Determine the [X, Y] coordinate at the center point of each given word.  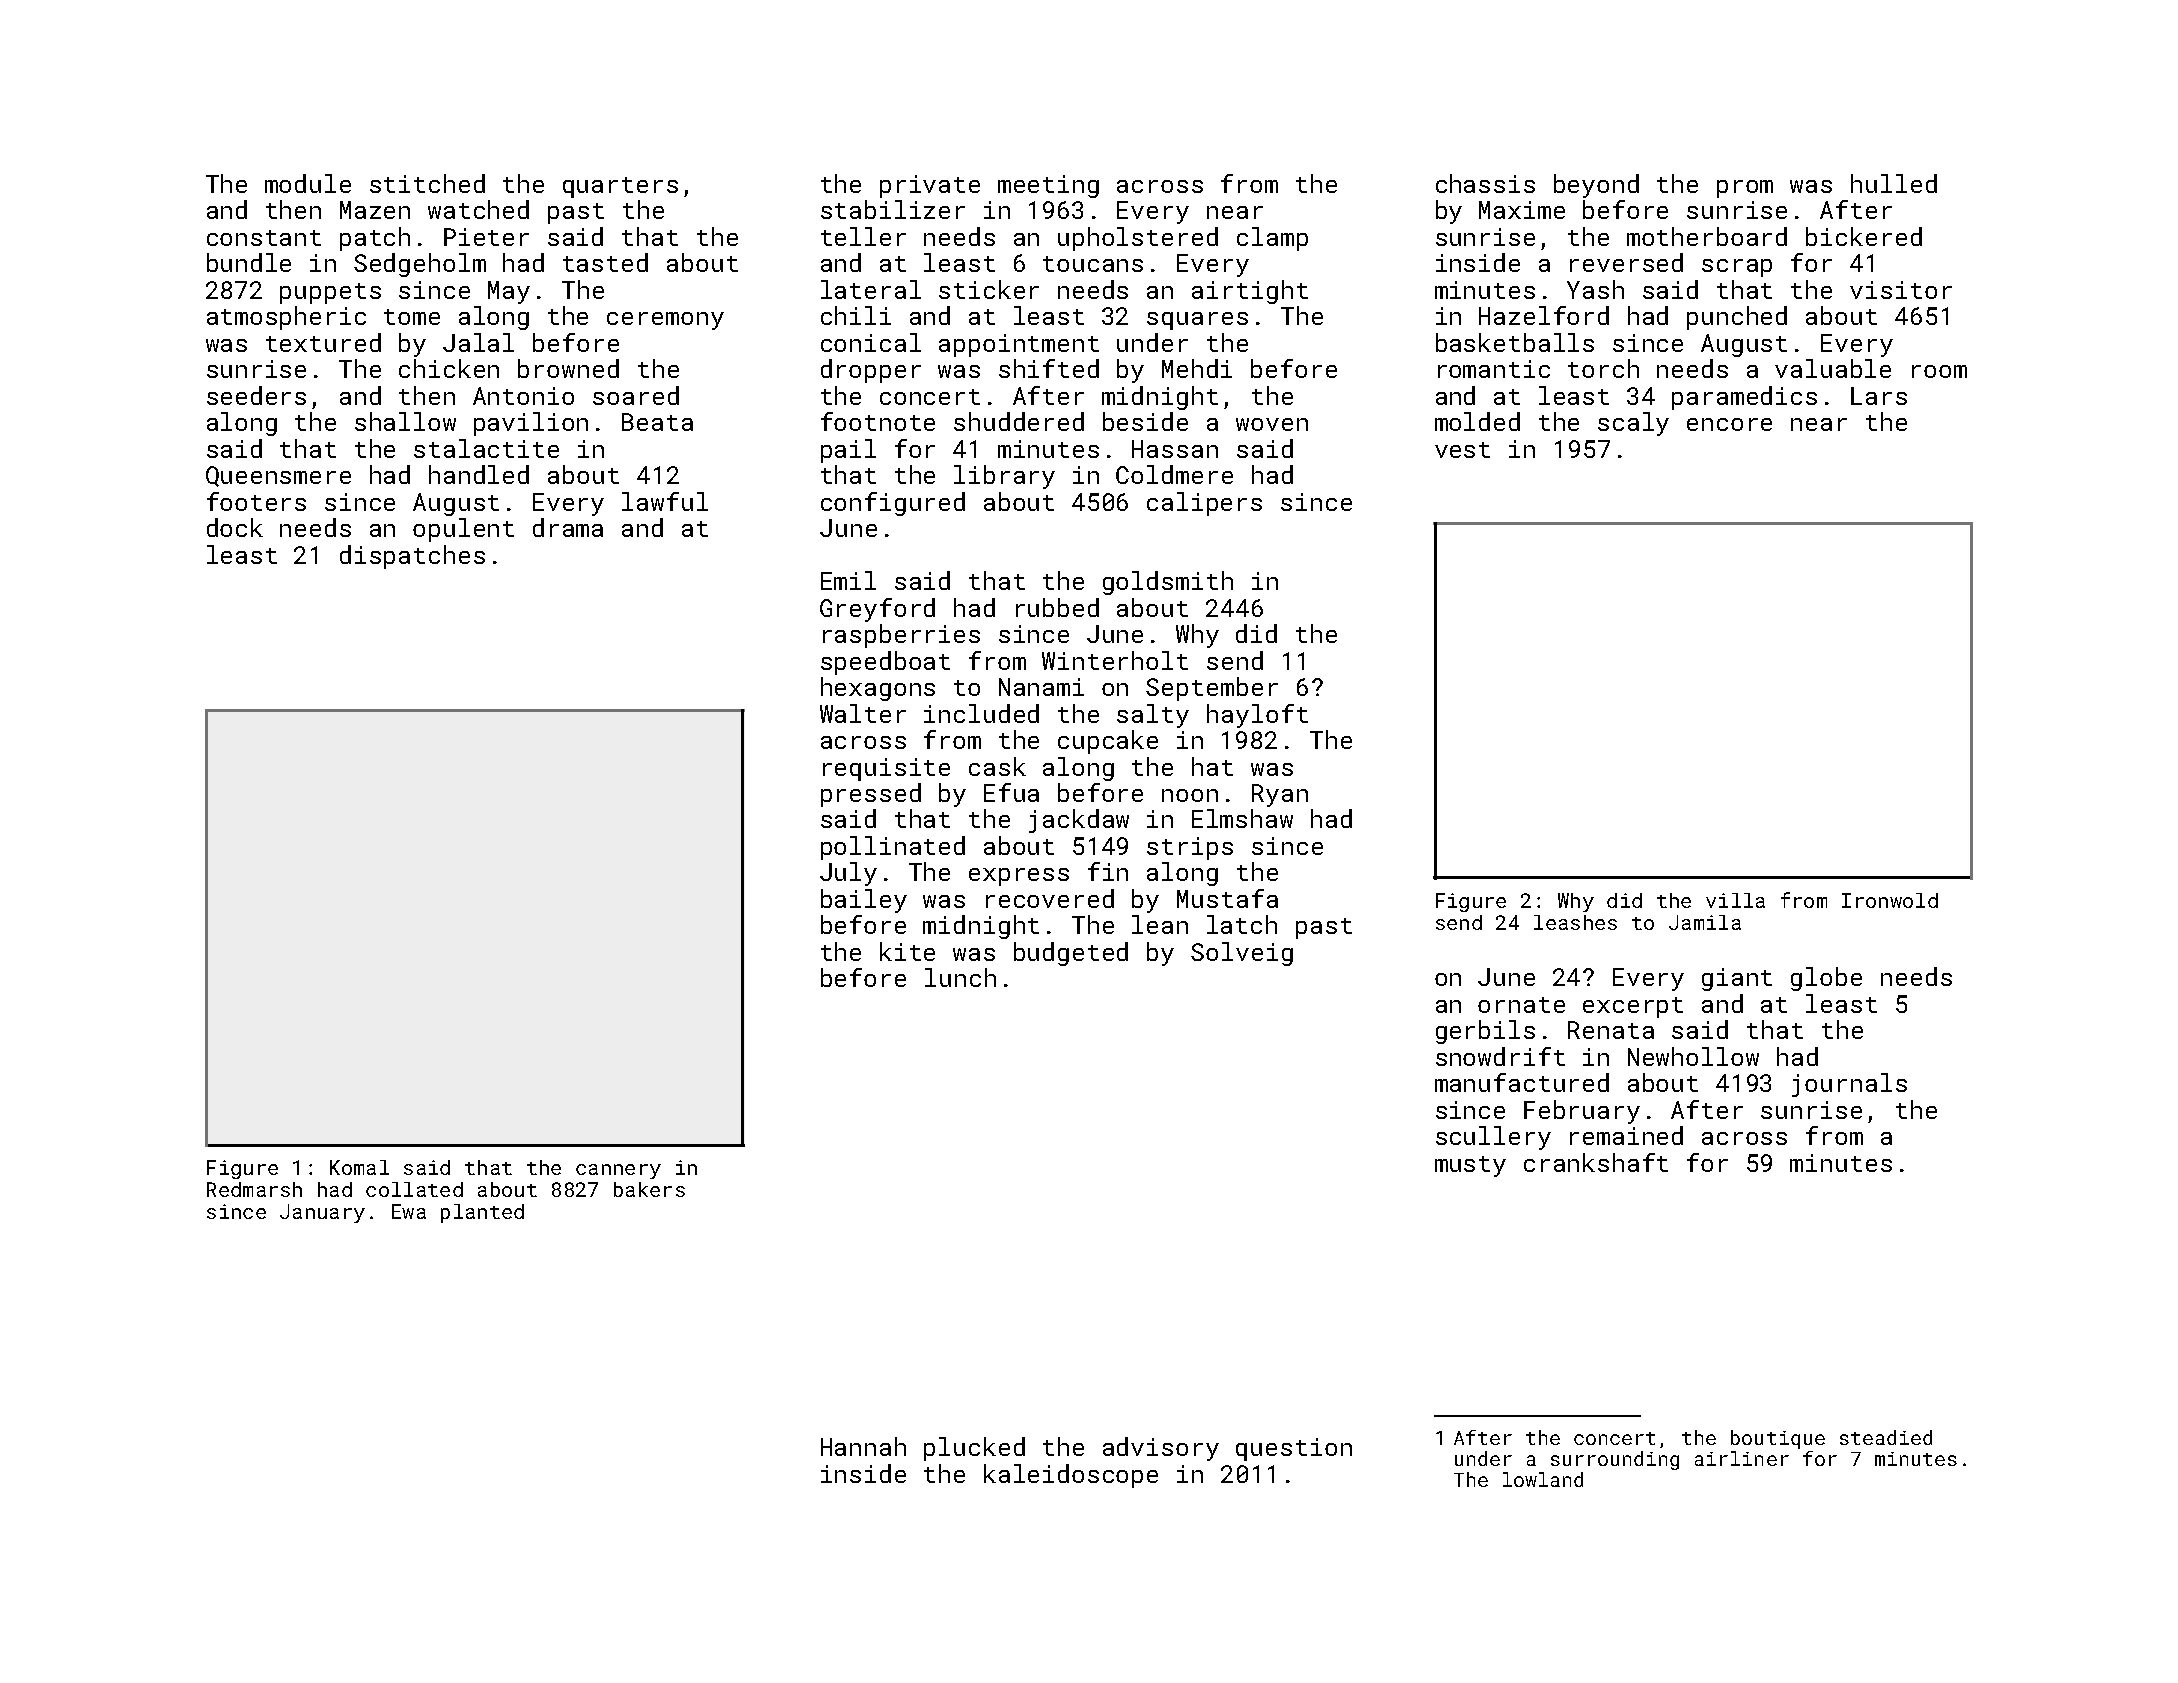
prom [1745, 189]
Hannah [863, 1446]
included [981, 713]
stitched [427, 183]
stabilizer [893, 209]
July [848, 874]
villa [1735, 900]
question [1294, 1449]
